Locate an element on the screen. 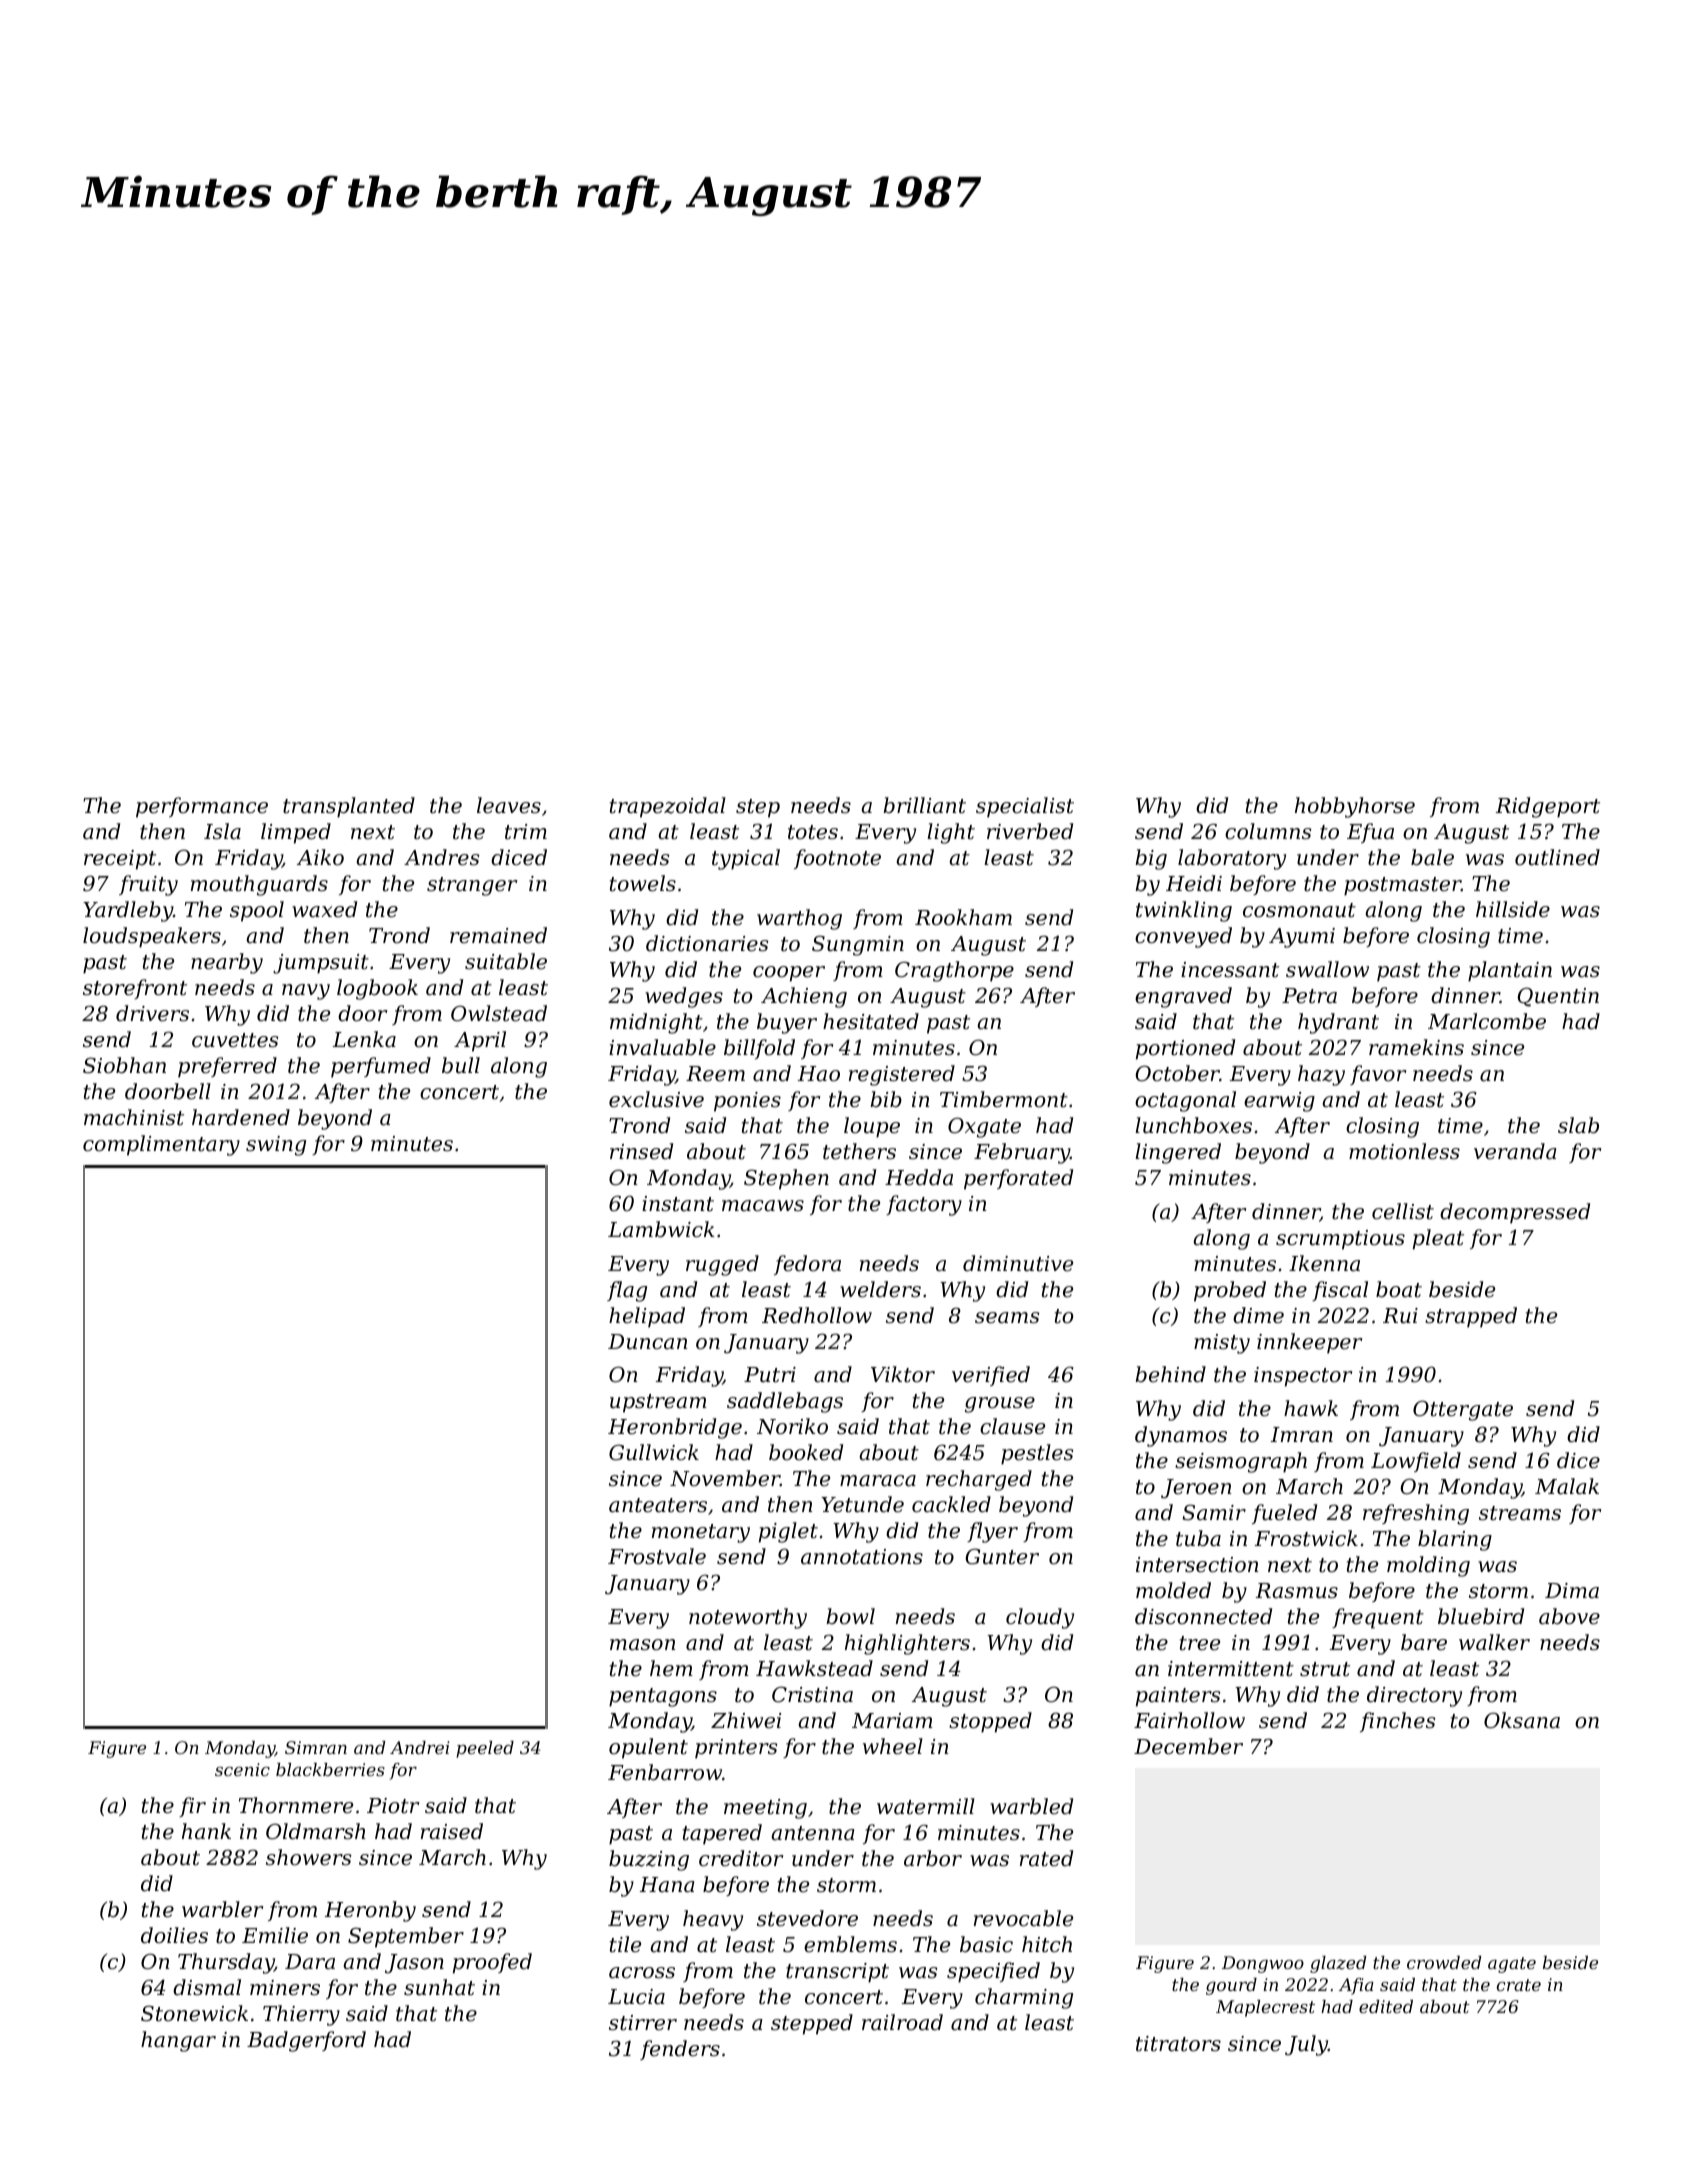  hangar is located at coordinates (178, 2041).
